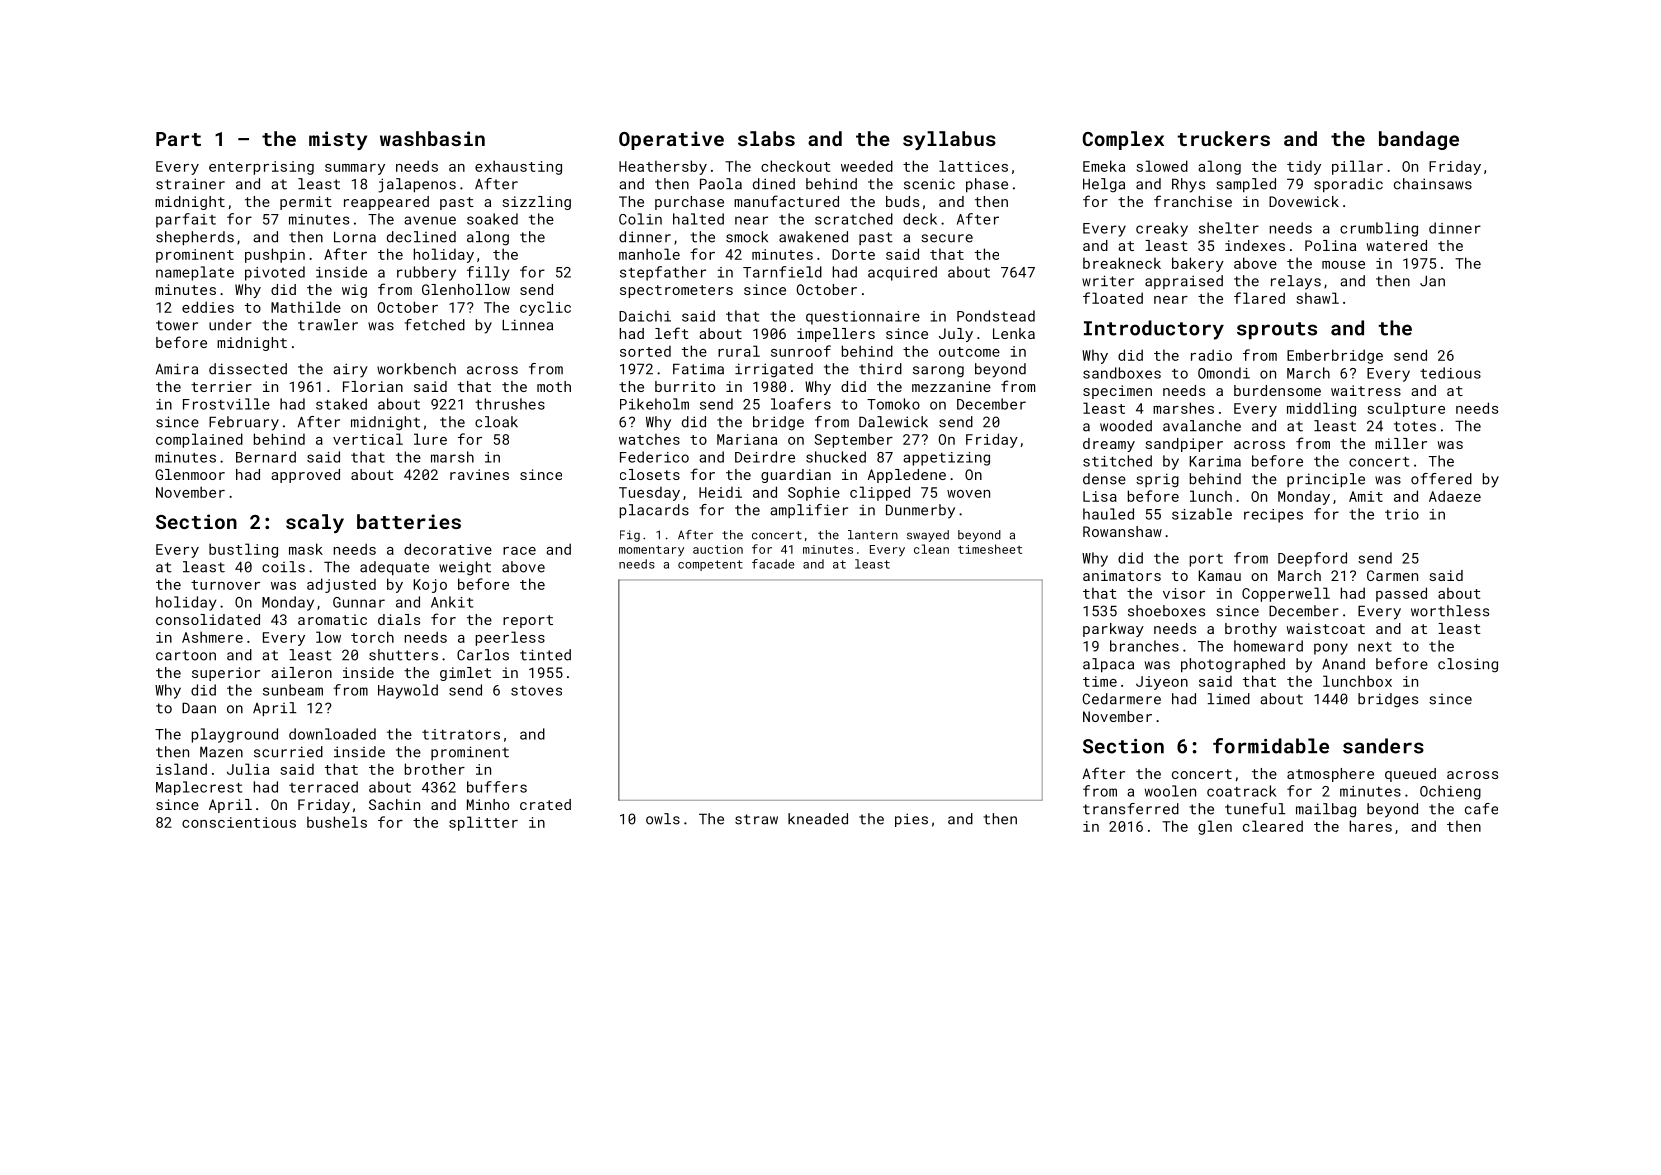 The width and height of the screenshot is (1661, 1175). Describe the element at coordinates (773, 564) in the screenshot. I see `facade` at that location.
